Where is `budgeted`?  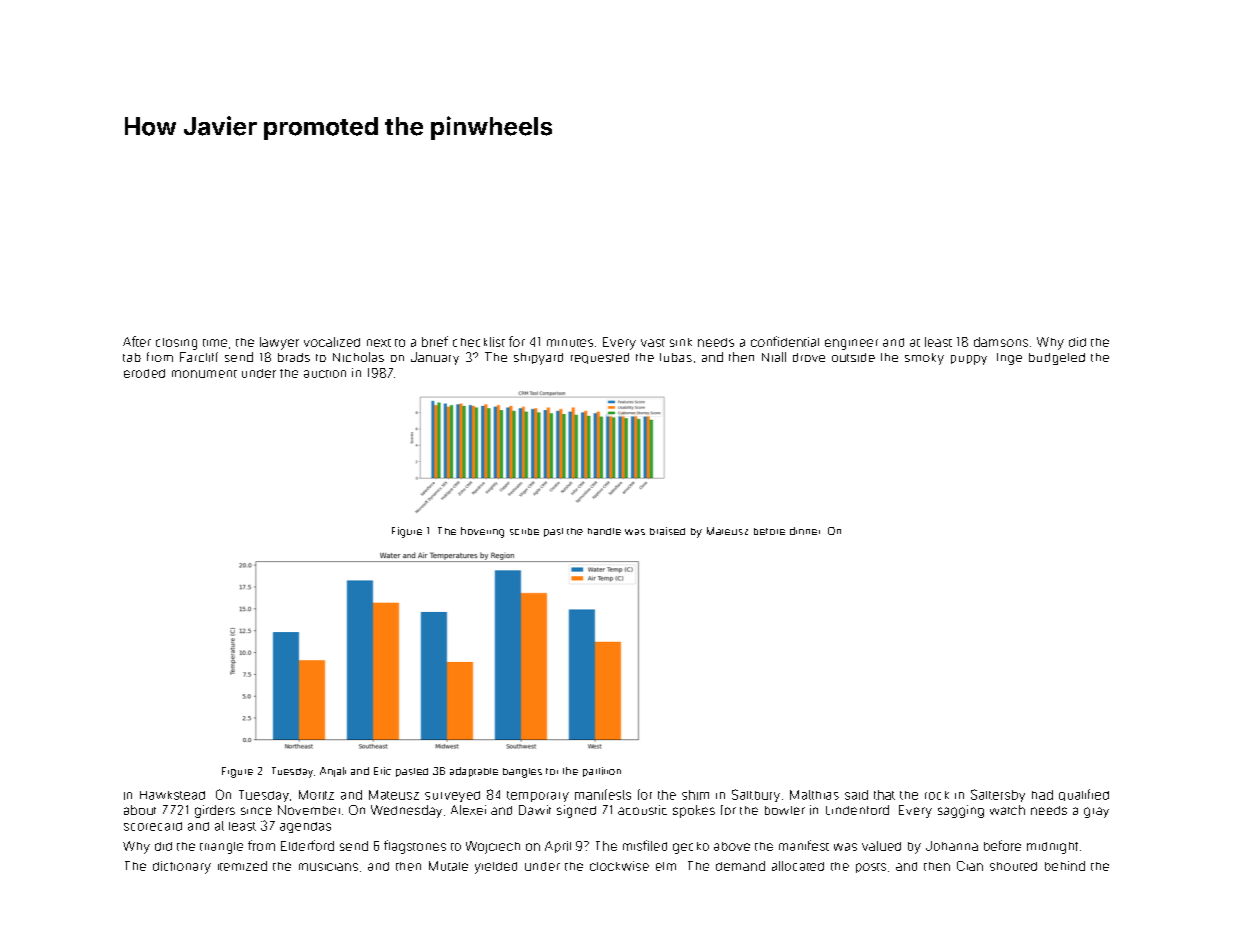 budgeted is located at coordinates (1057, 359).
